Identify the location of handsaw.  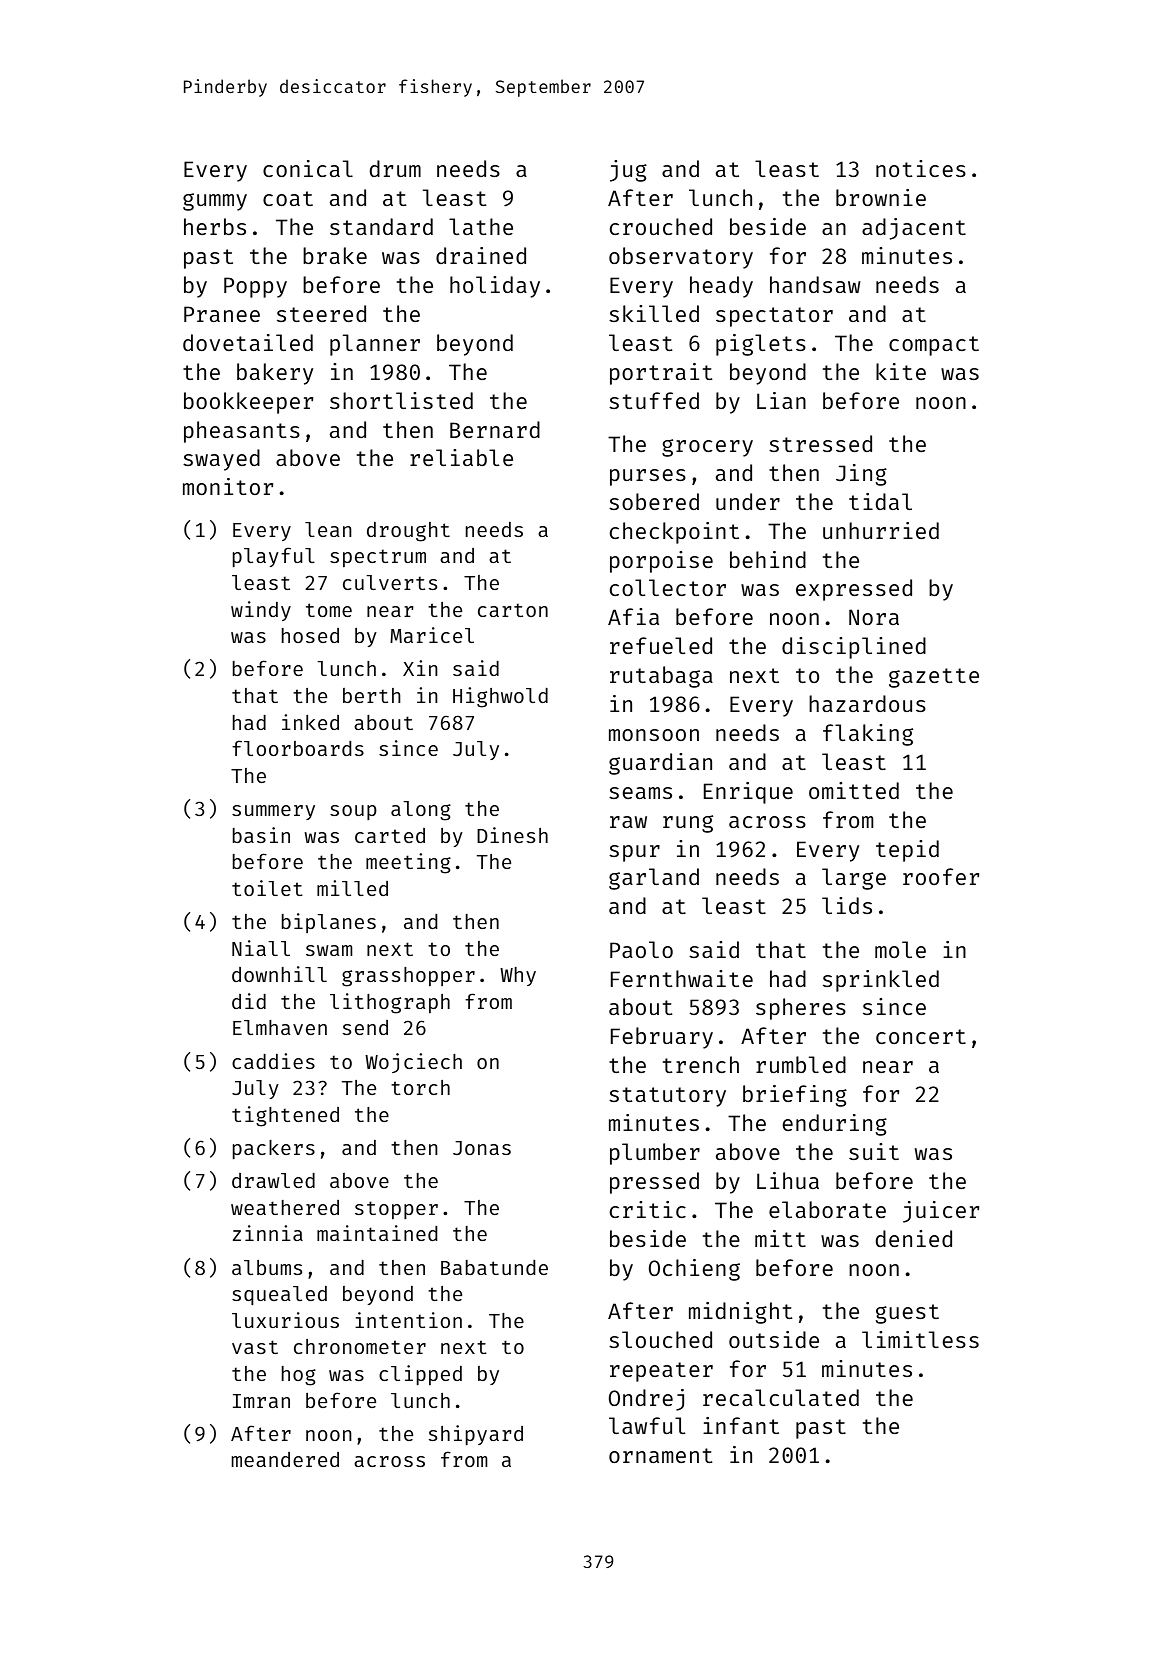
(815, 284).
